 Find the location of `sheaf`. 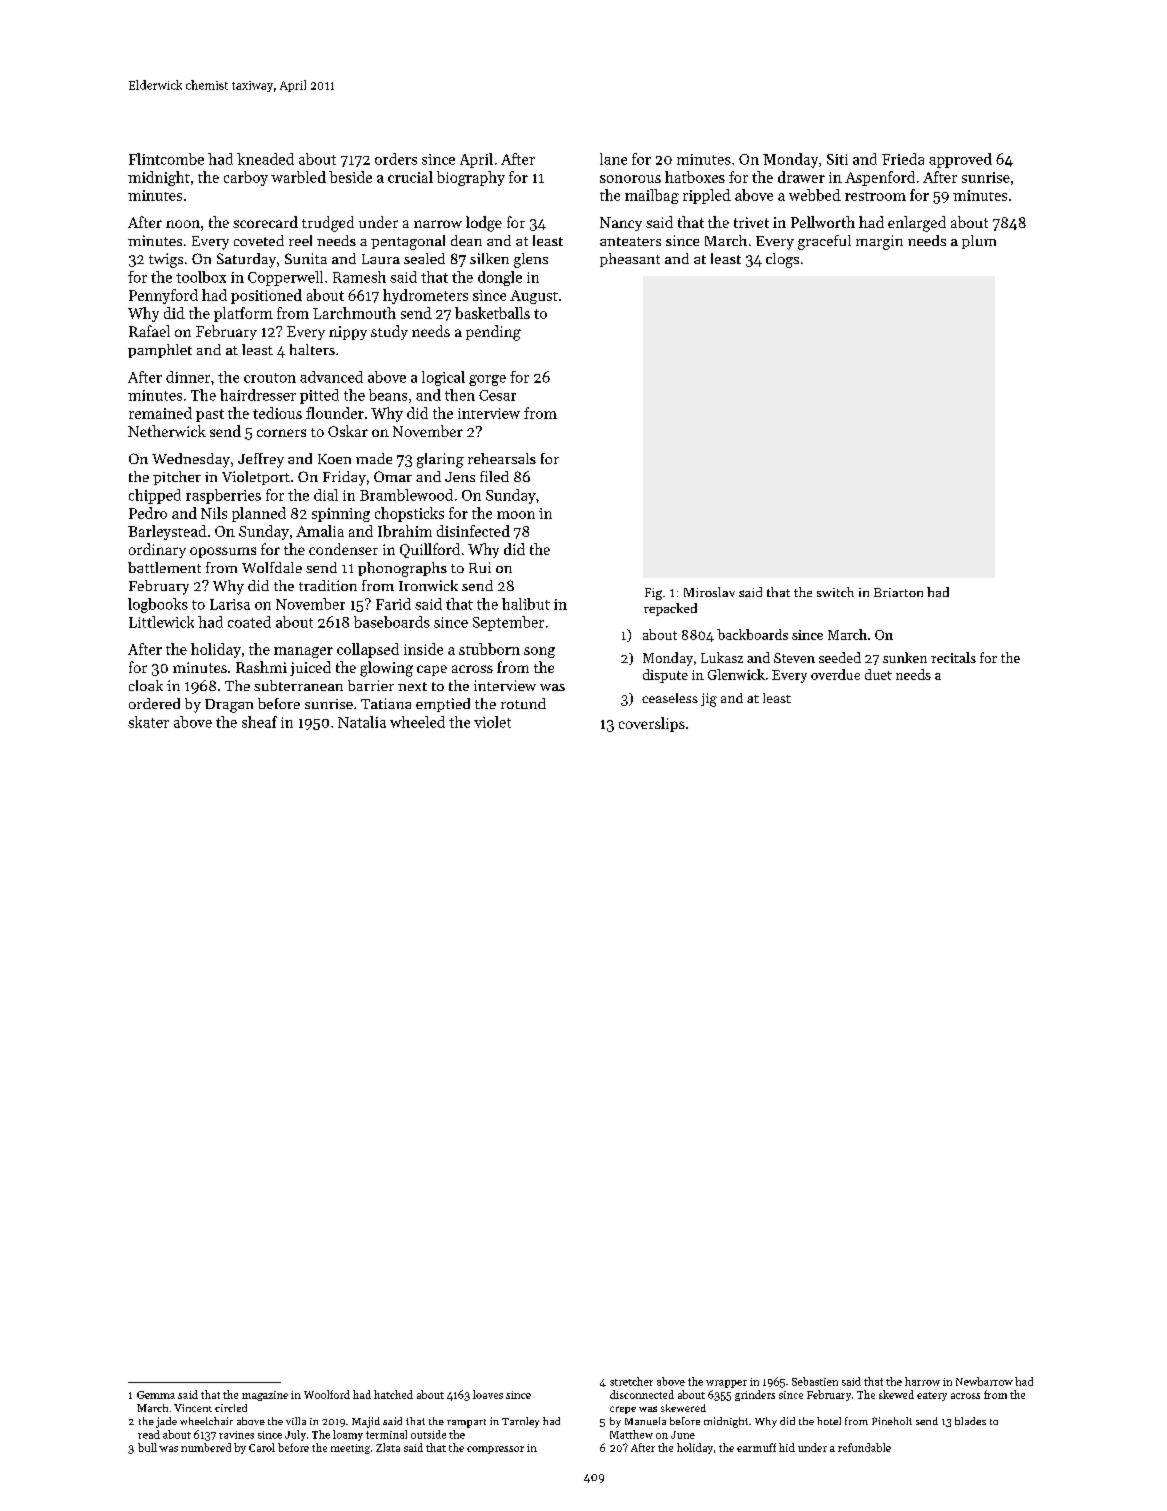

sheaf is located at coordinates (259, 722).
